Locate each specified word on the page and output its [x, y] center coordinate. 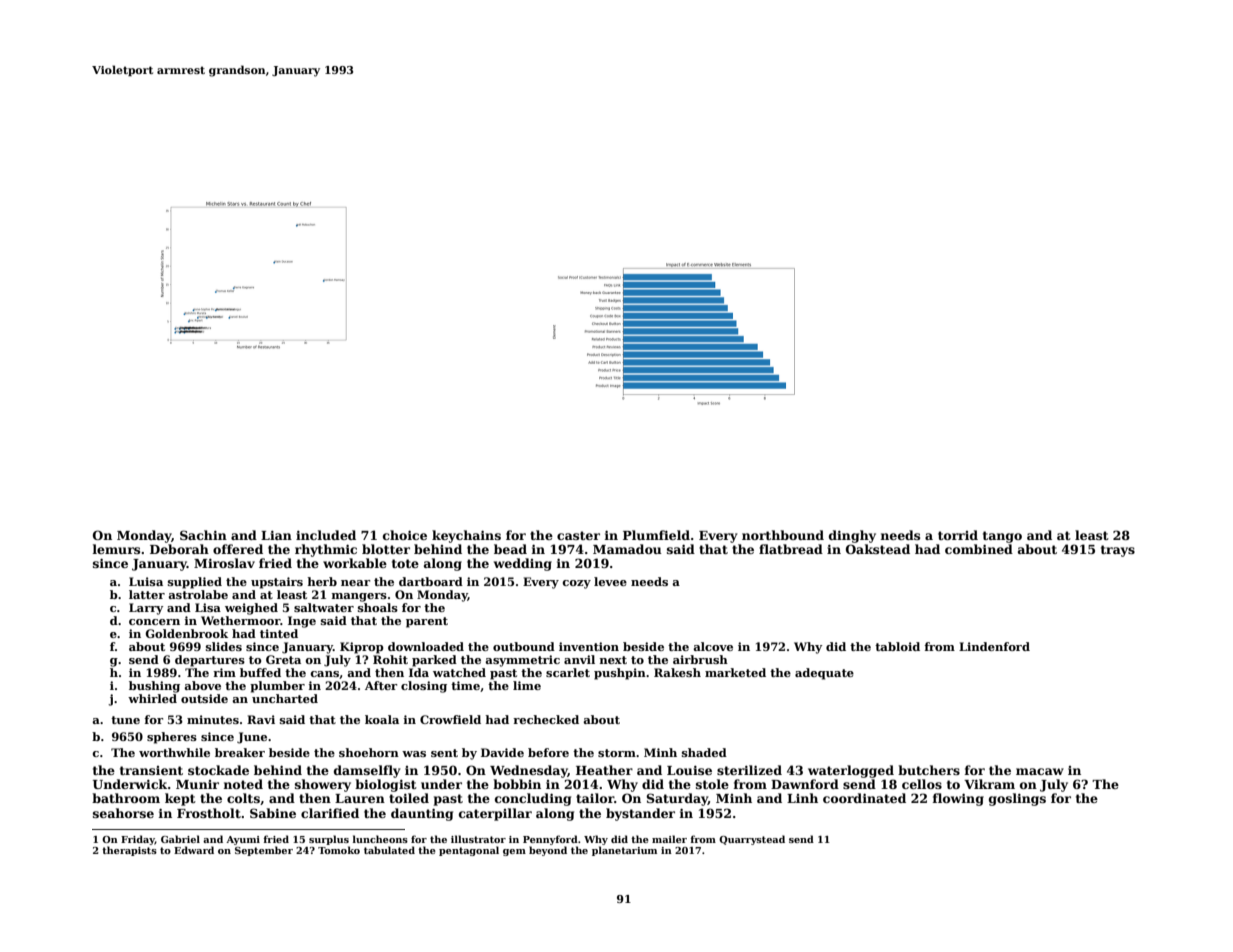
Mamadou [627, 549]
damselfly [367, 771]
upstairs [277, 583]
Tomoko [339, 850]
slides [224, 646]
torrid [958, 535]
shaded [704, 752]
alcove [713, 646]
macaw [1040, 771]
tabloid [897, 646]
